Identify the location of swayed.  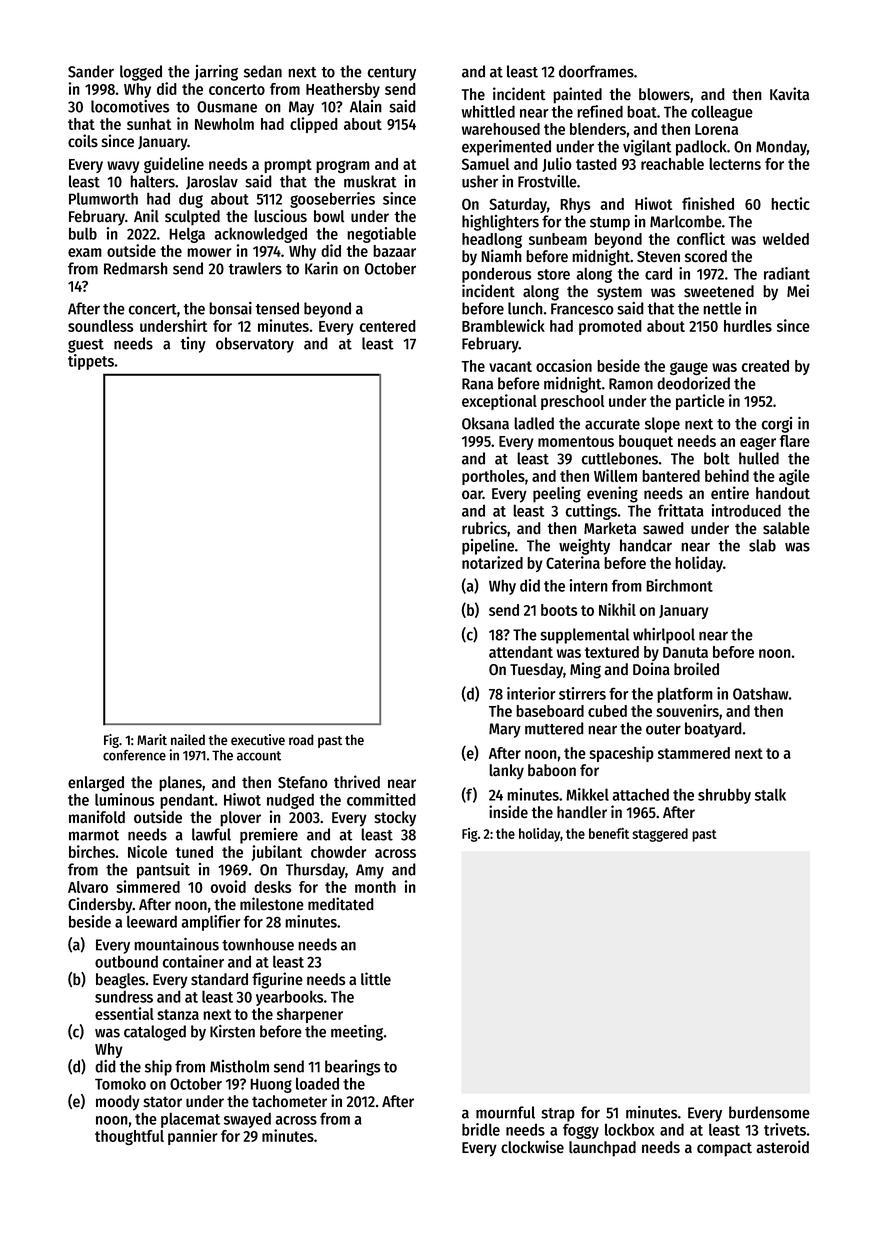
(247, 1120).
